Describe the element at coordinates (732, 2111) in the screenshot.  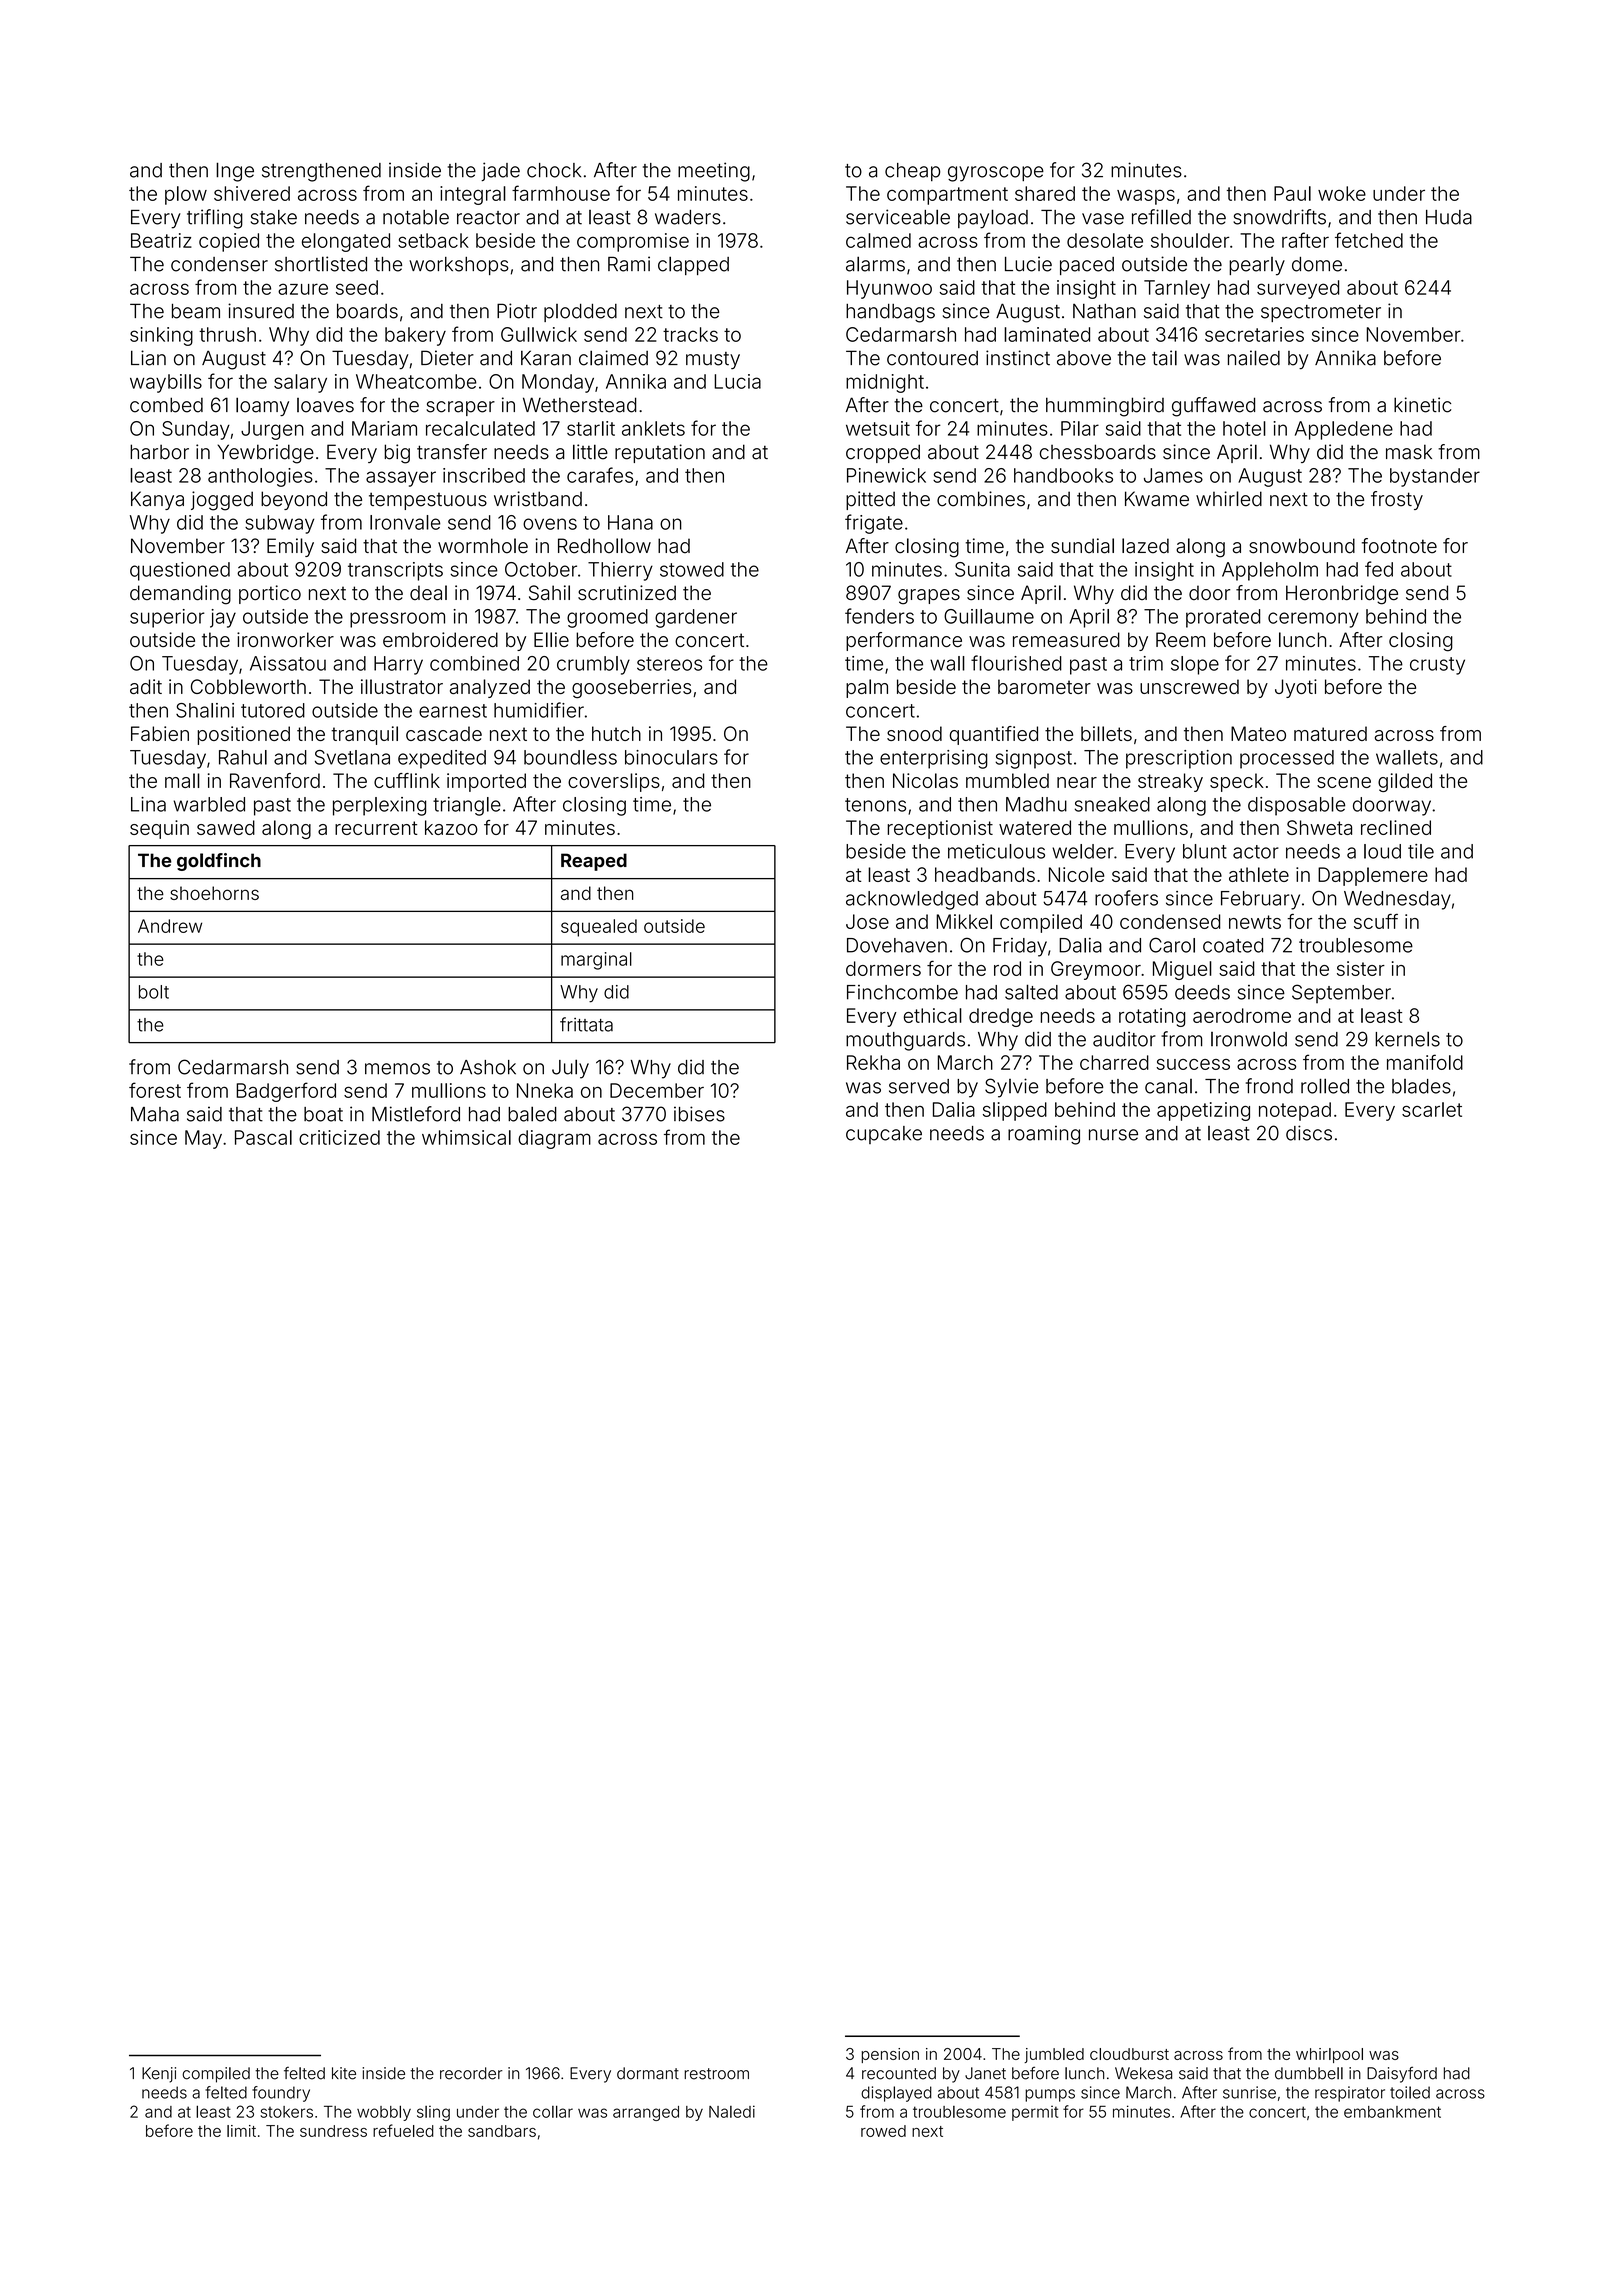
I see `Naledi` at that location.
